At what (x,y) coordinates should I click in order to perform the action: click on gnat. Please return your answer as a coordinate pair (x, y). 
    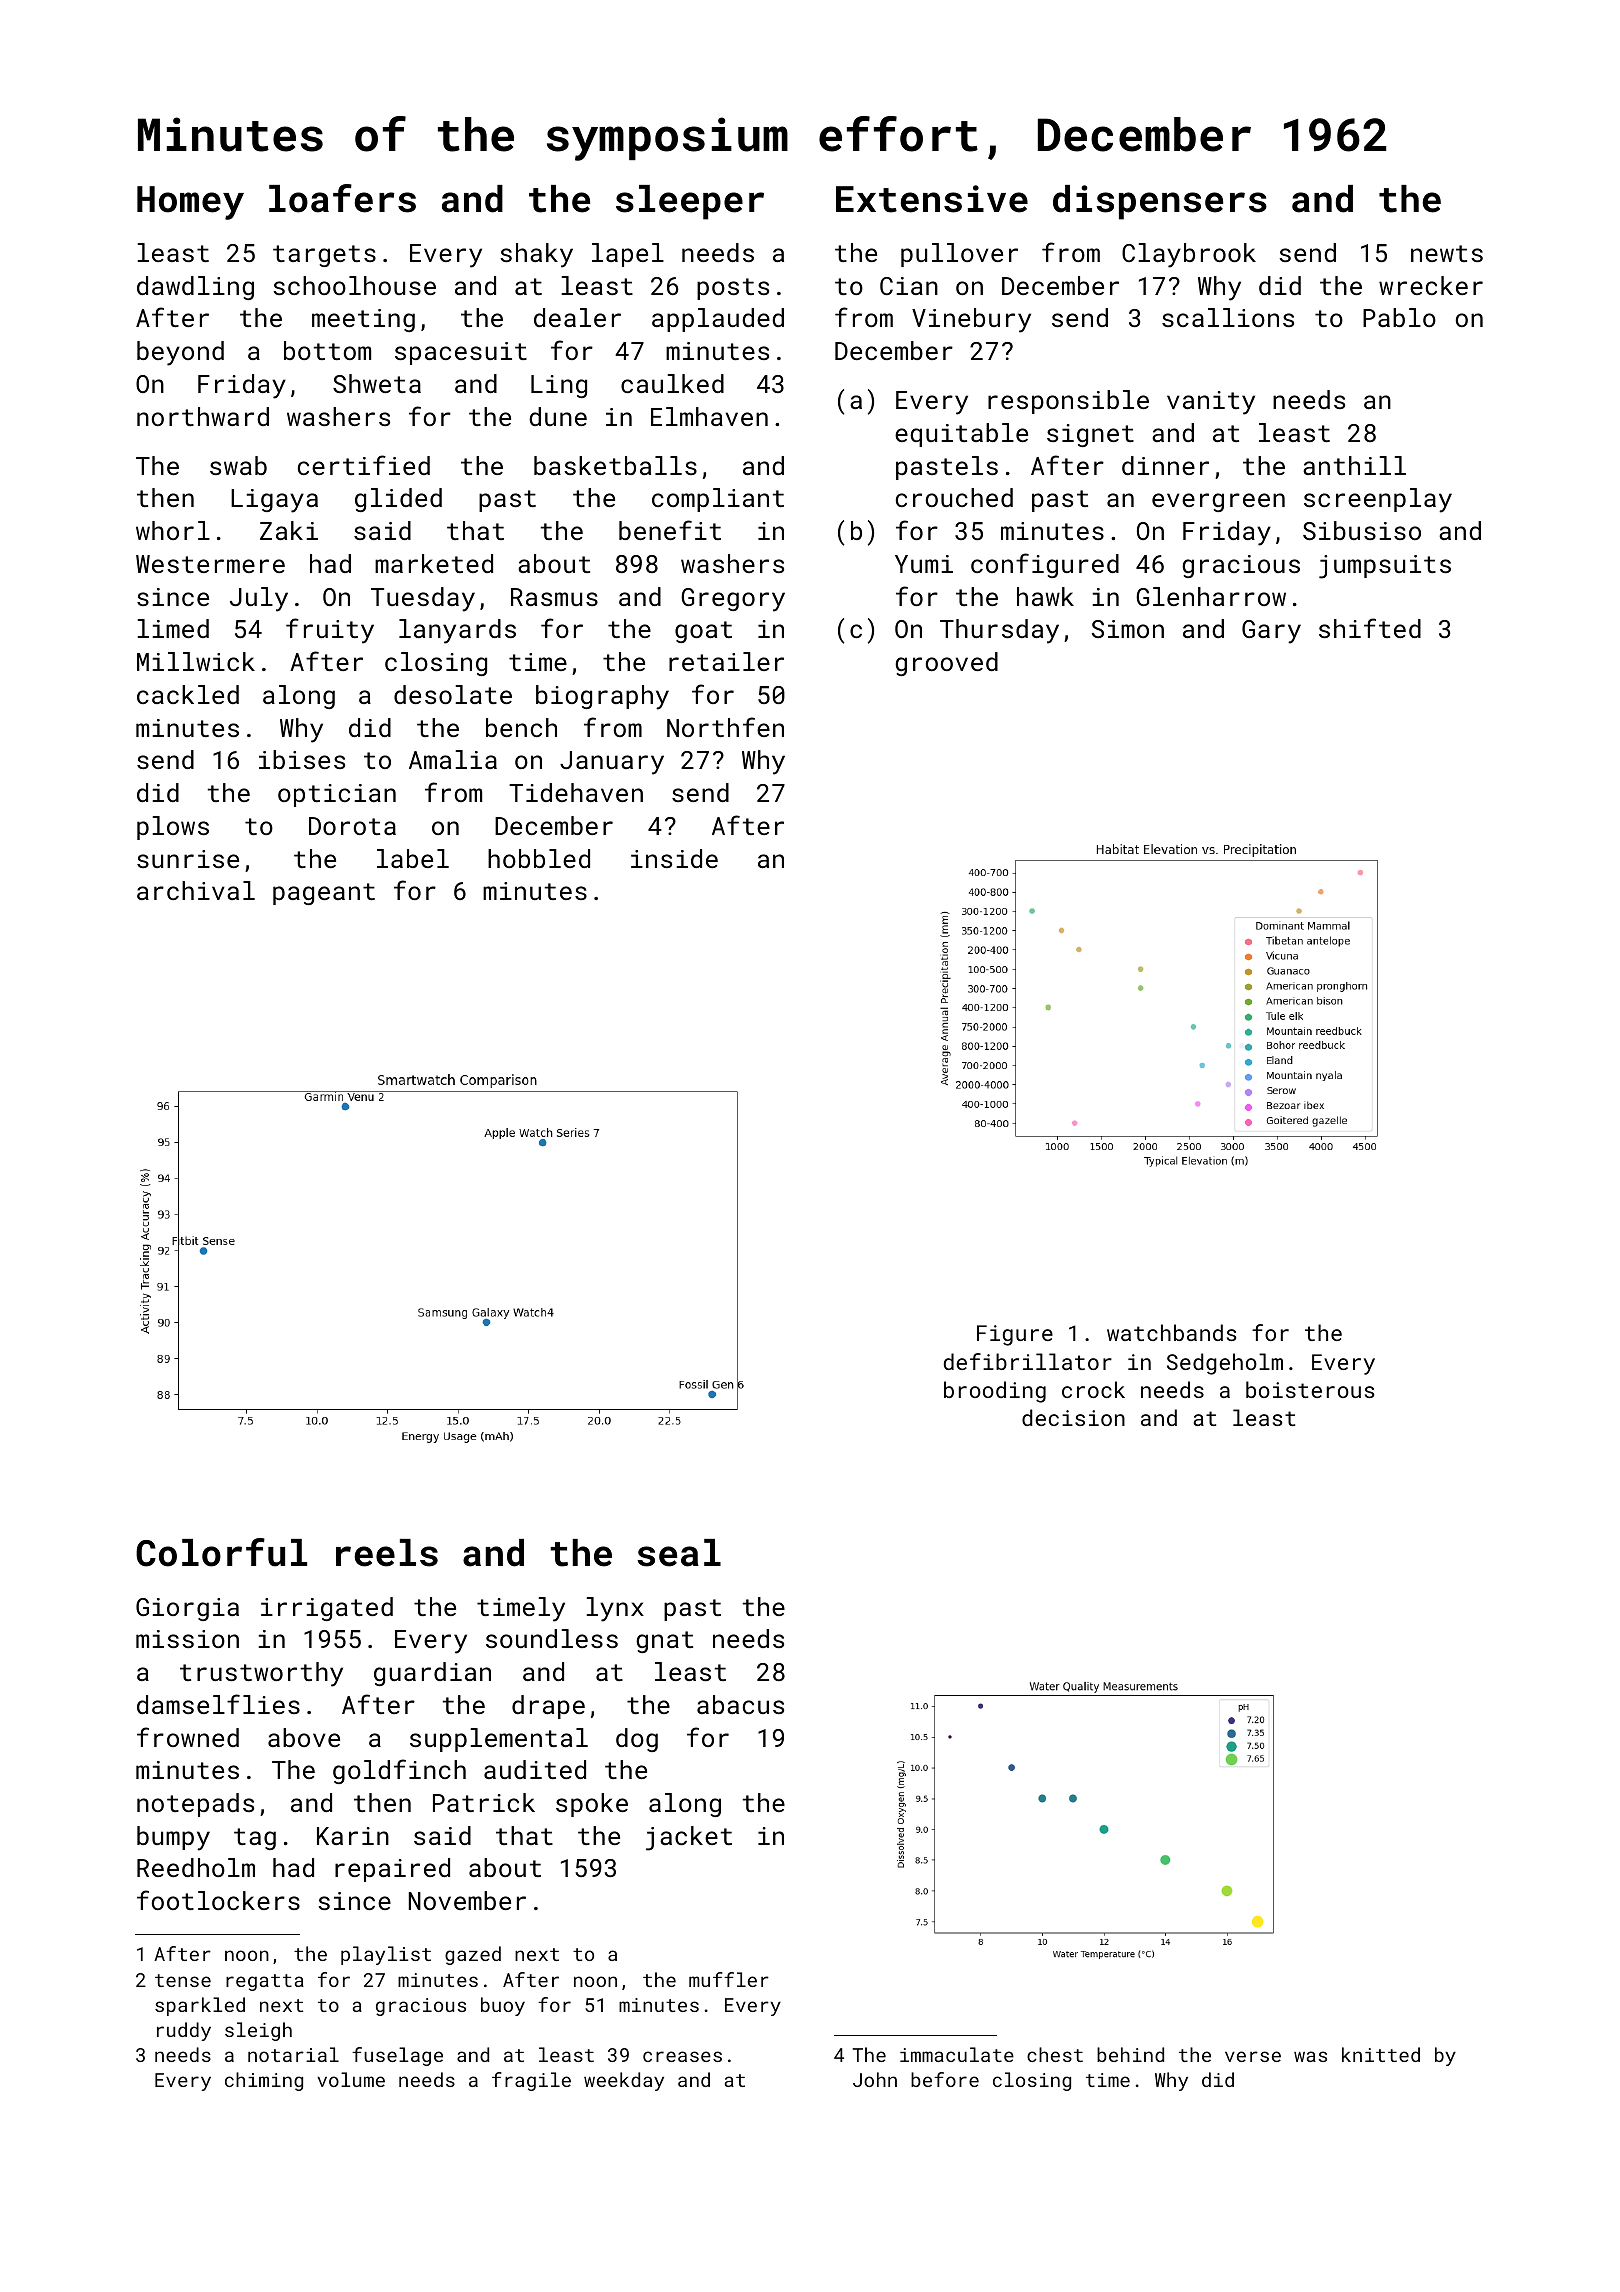
    Looking at the image, I should click on (664, 1642).
